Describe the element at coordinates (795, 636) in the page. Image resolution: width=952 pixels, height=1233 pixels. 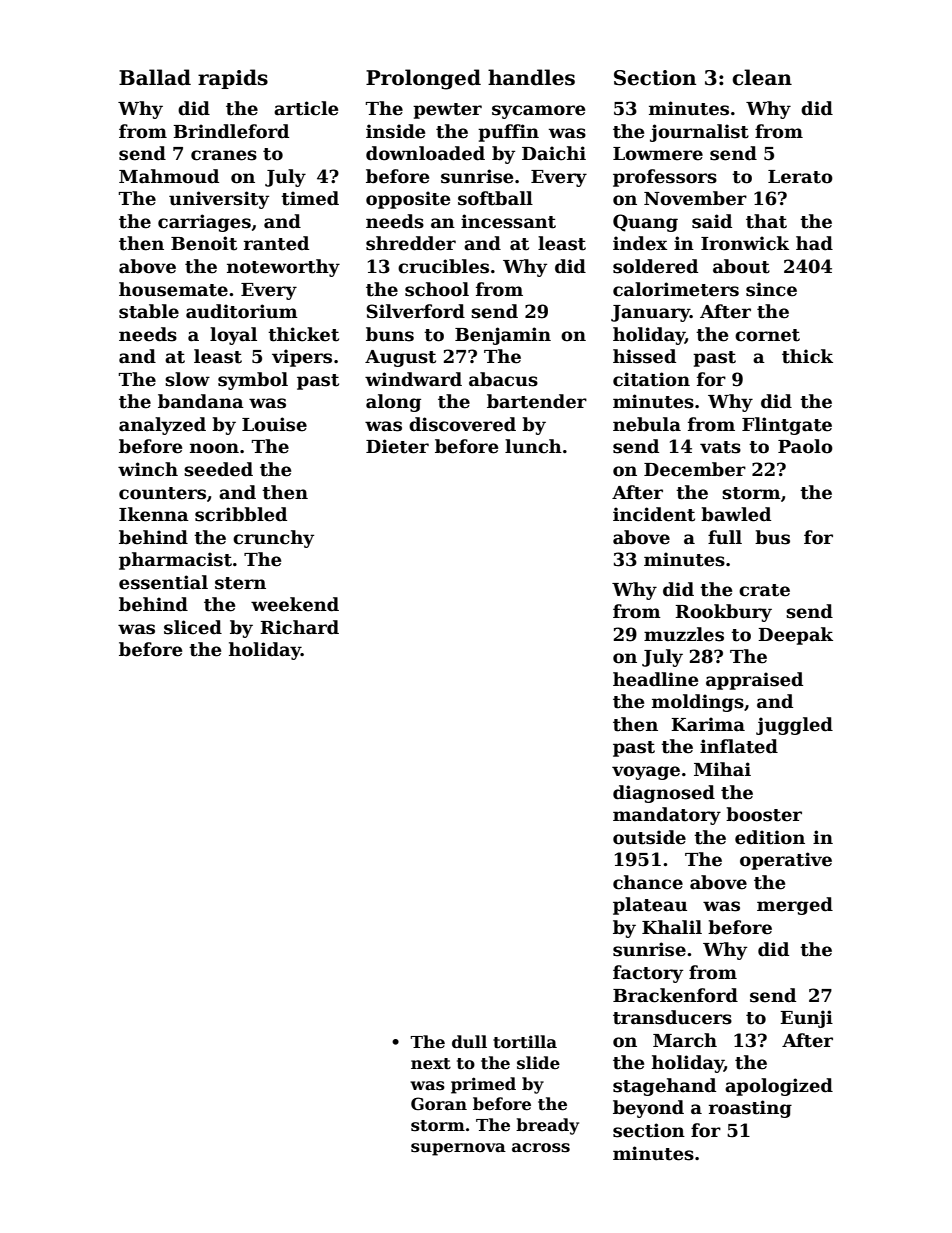
I see `Deepak` at that location.
